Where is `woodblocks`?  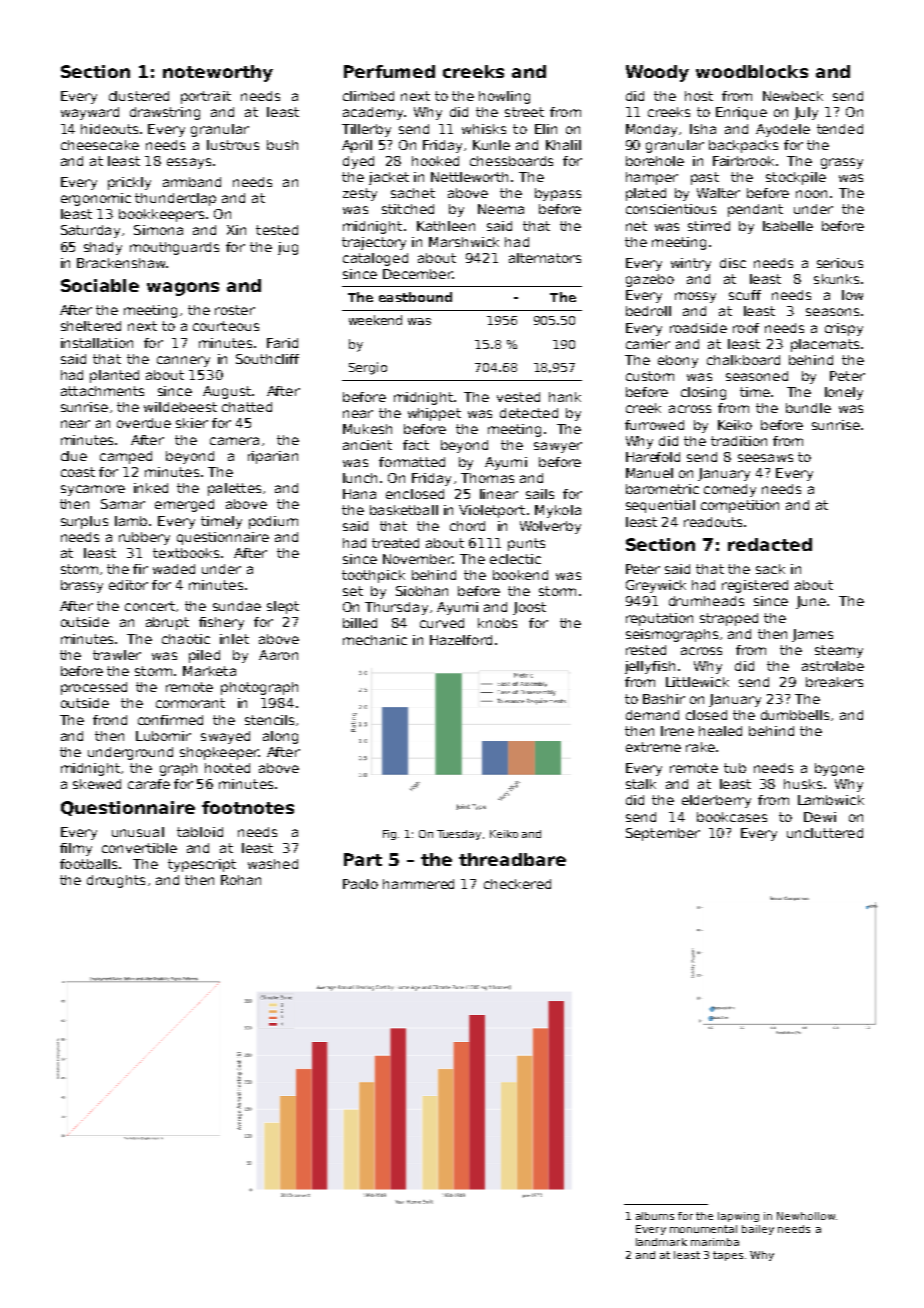 woodblocks is located at coordinates (752, 71).
